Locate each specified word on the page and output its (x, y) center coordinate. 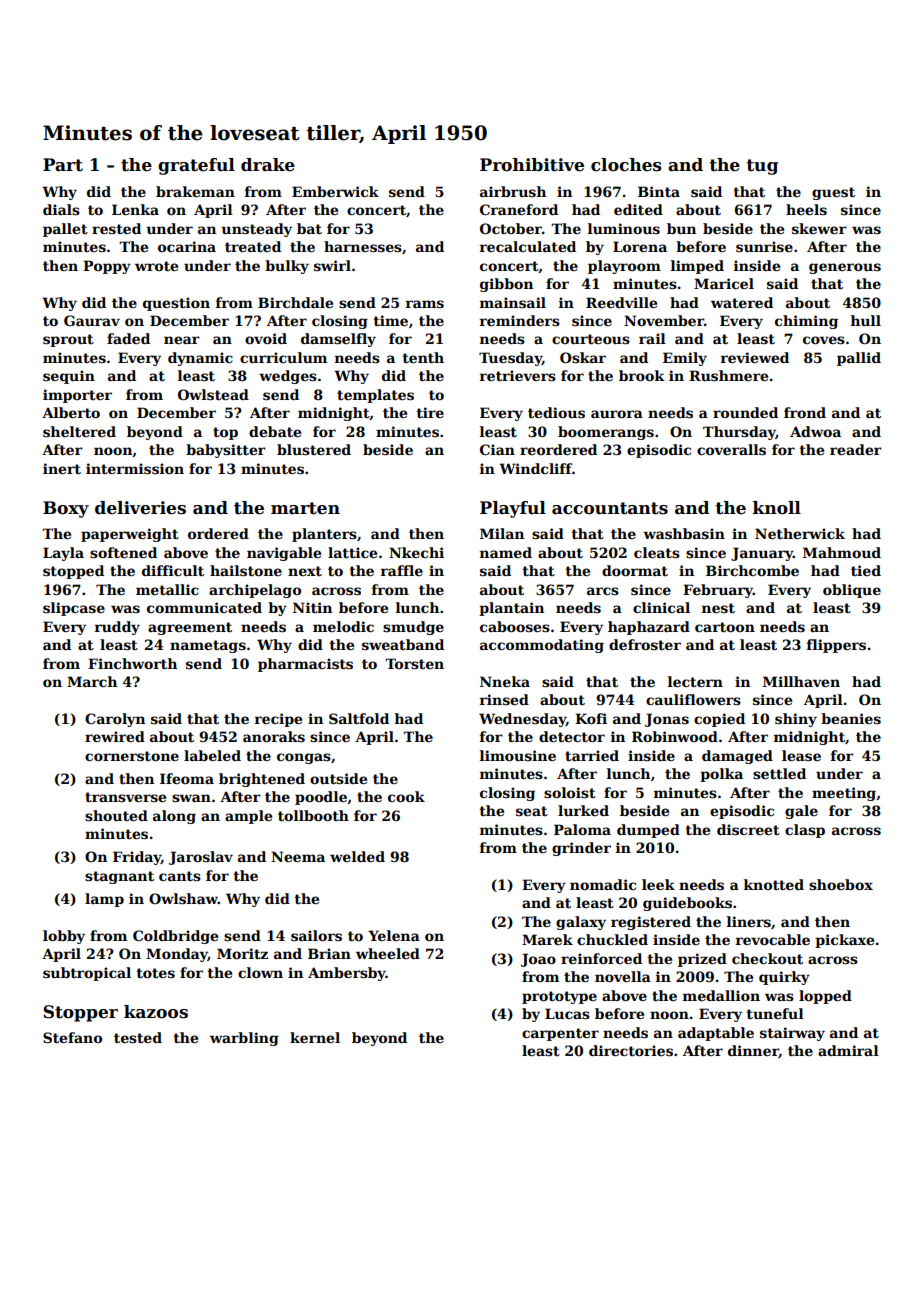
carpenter (560, 1034)
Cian (497, 449)
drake (268, 165)
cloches (626, 165)
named (506, 552)
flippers (836, 646)
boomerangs (606, 433)
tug (762, 167)
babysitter (226, 451)
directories (631, 1050)
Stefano (72, 1037)
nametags (208, 646)
